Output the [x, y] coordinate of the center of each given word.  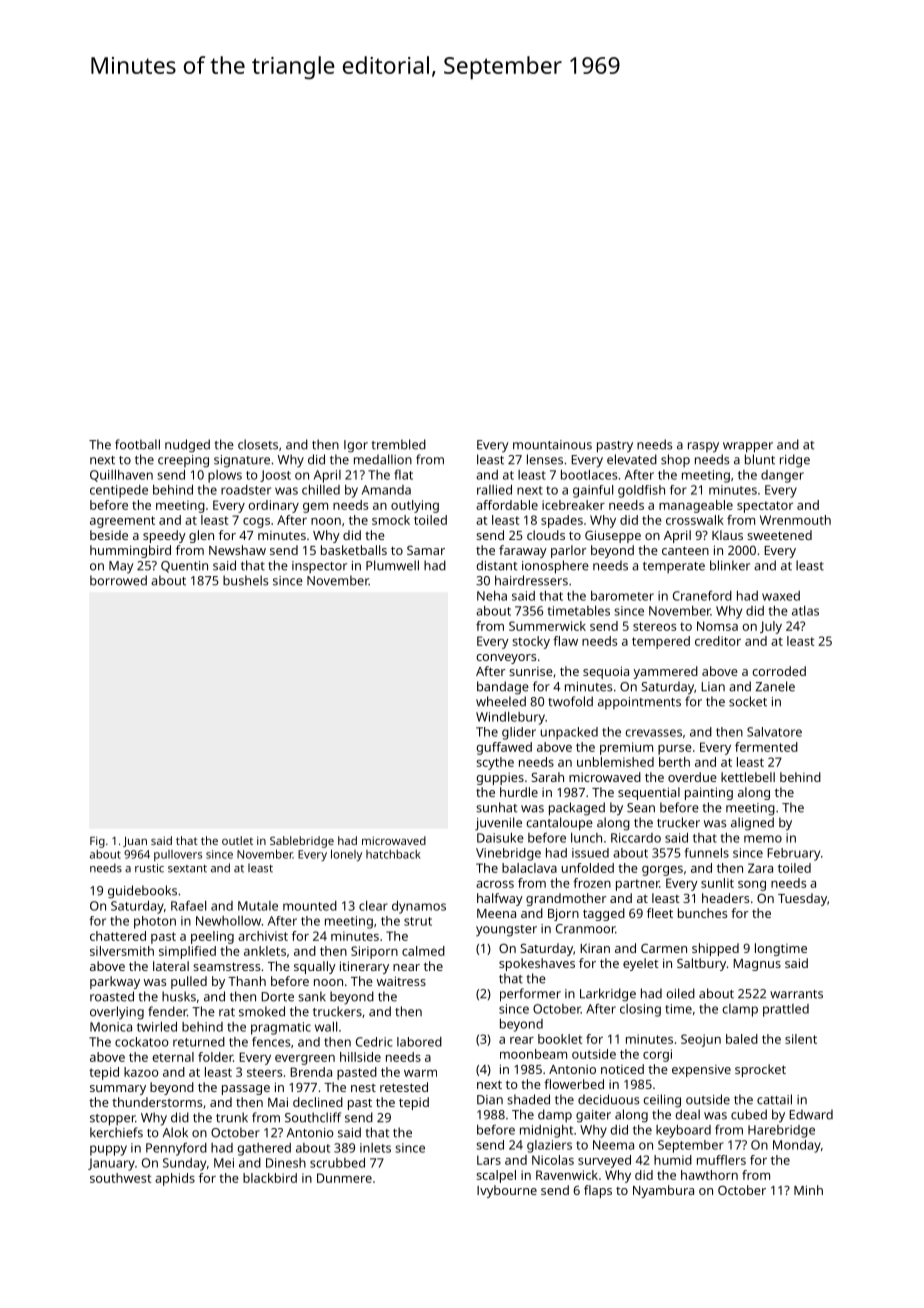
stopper [112, 1120]
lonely [346, 855]
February [793, 854]
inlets [375, 1148]
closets [258, 444]
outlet [237, 840]
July [771, 627]
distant [496, 565]
